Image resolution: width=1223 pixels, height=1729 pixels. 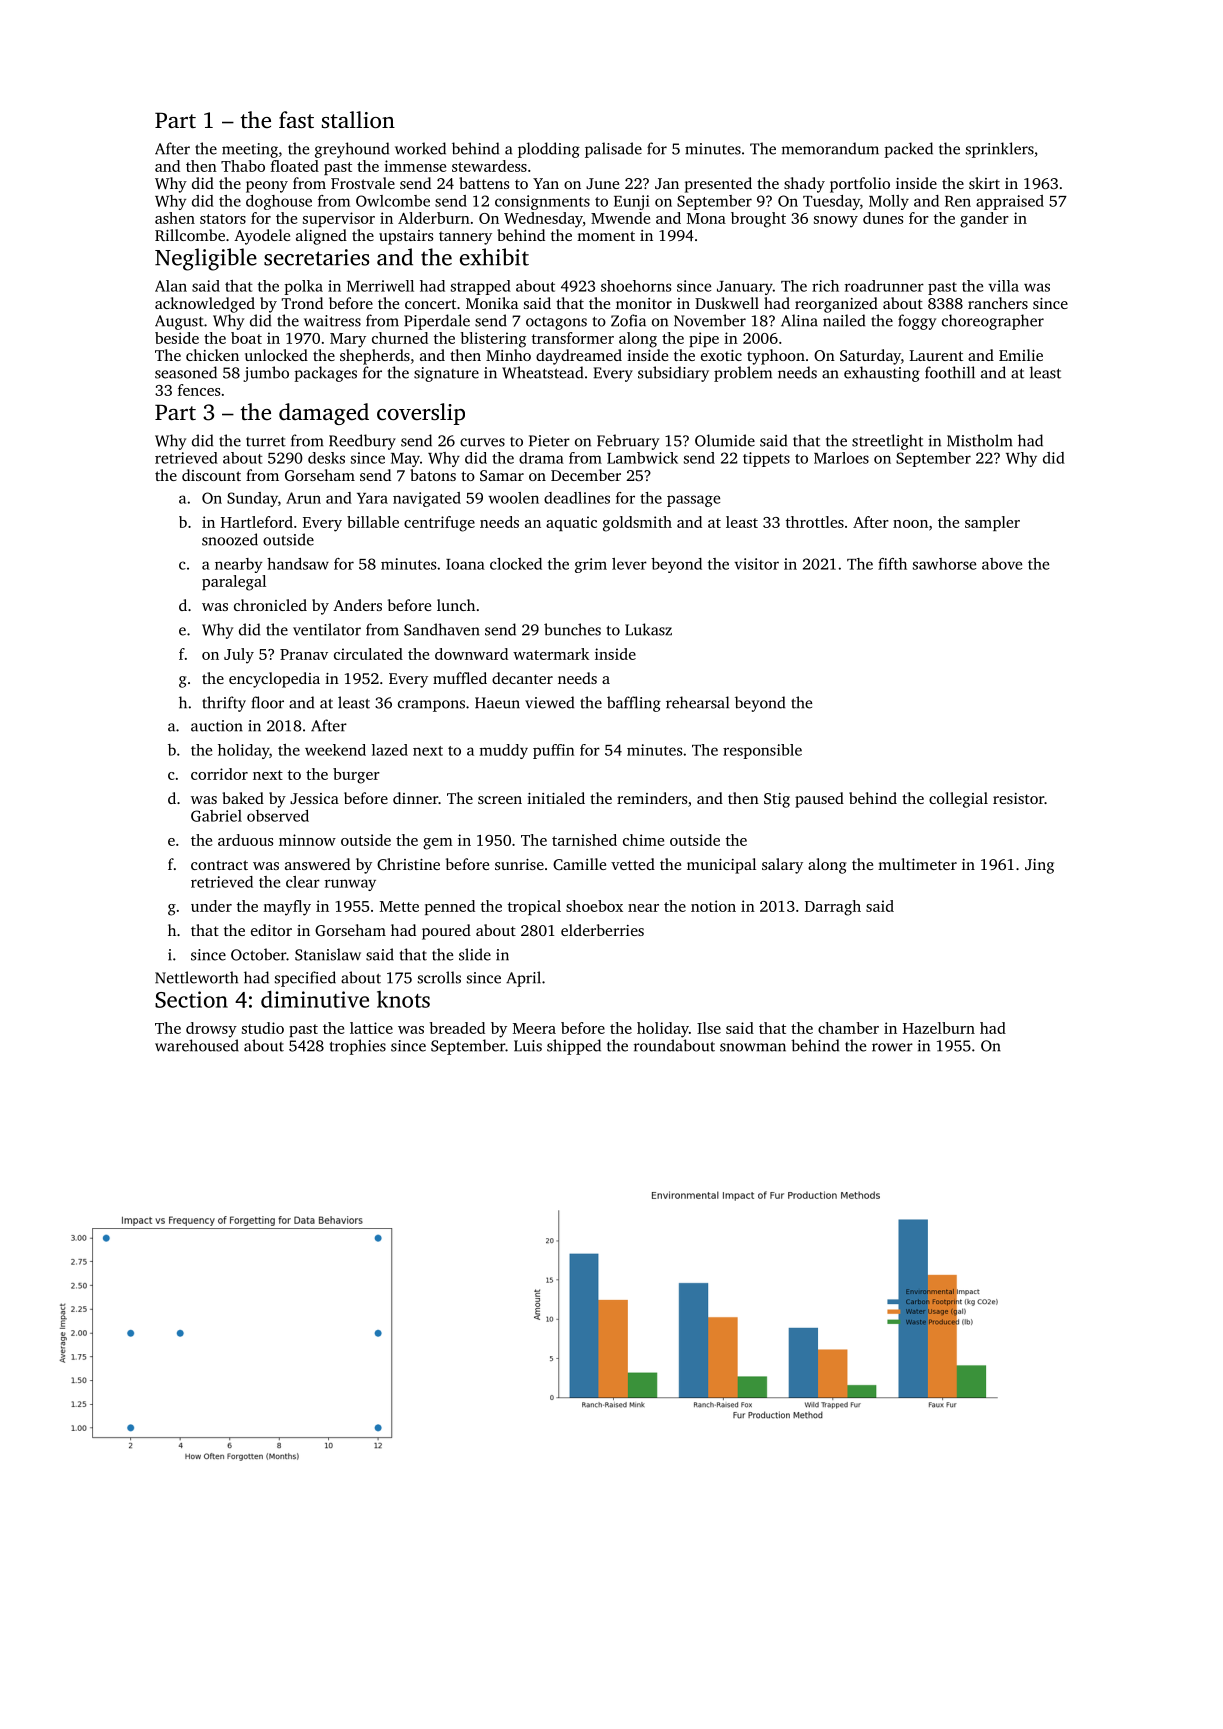 What do you see at coordinates (613, 150) in the document?
I see `palisade` at bounding box center [613, 150].
